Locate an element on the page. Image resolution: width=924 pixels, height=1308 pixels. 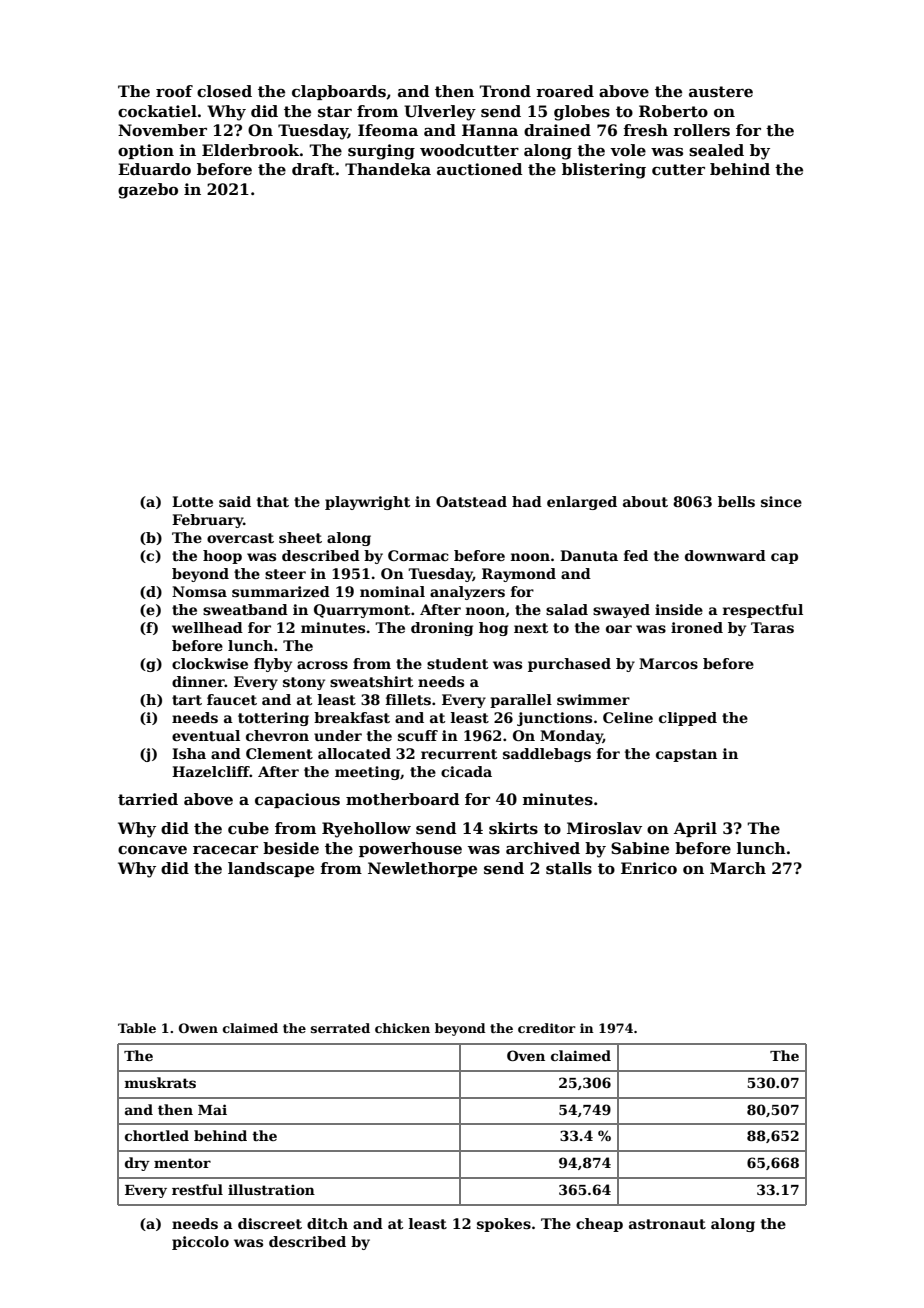
fresh is located at coordinates (645, 130).
